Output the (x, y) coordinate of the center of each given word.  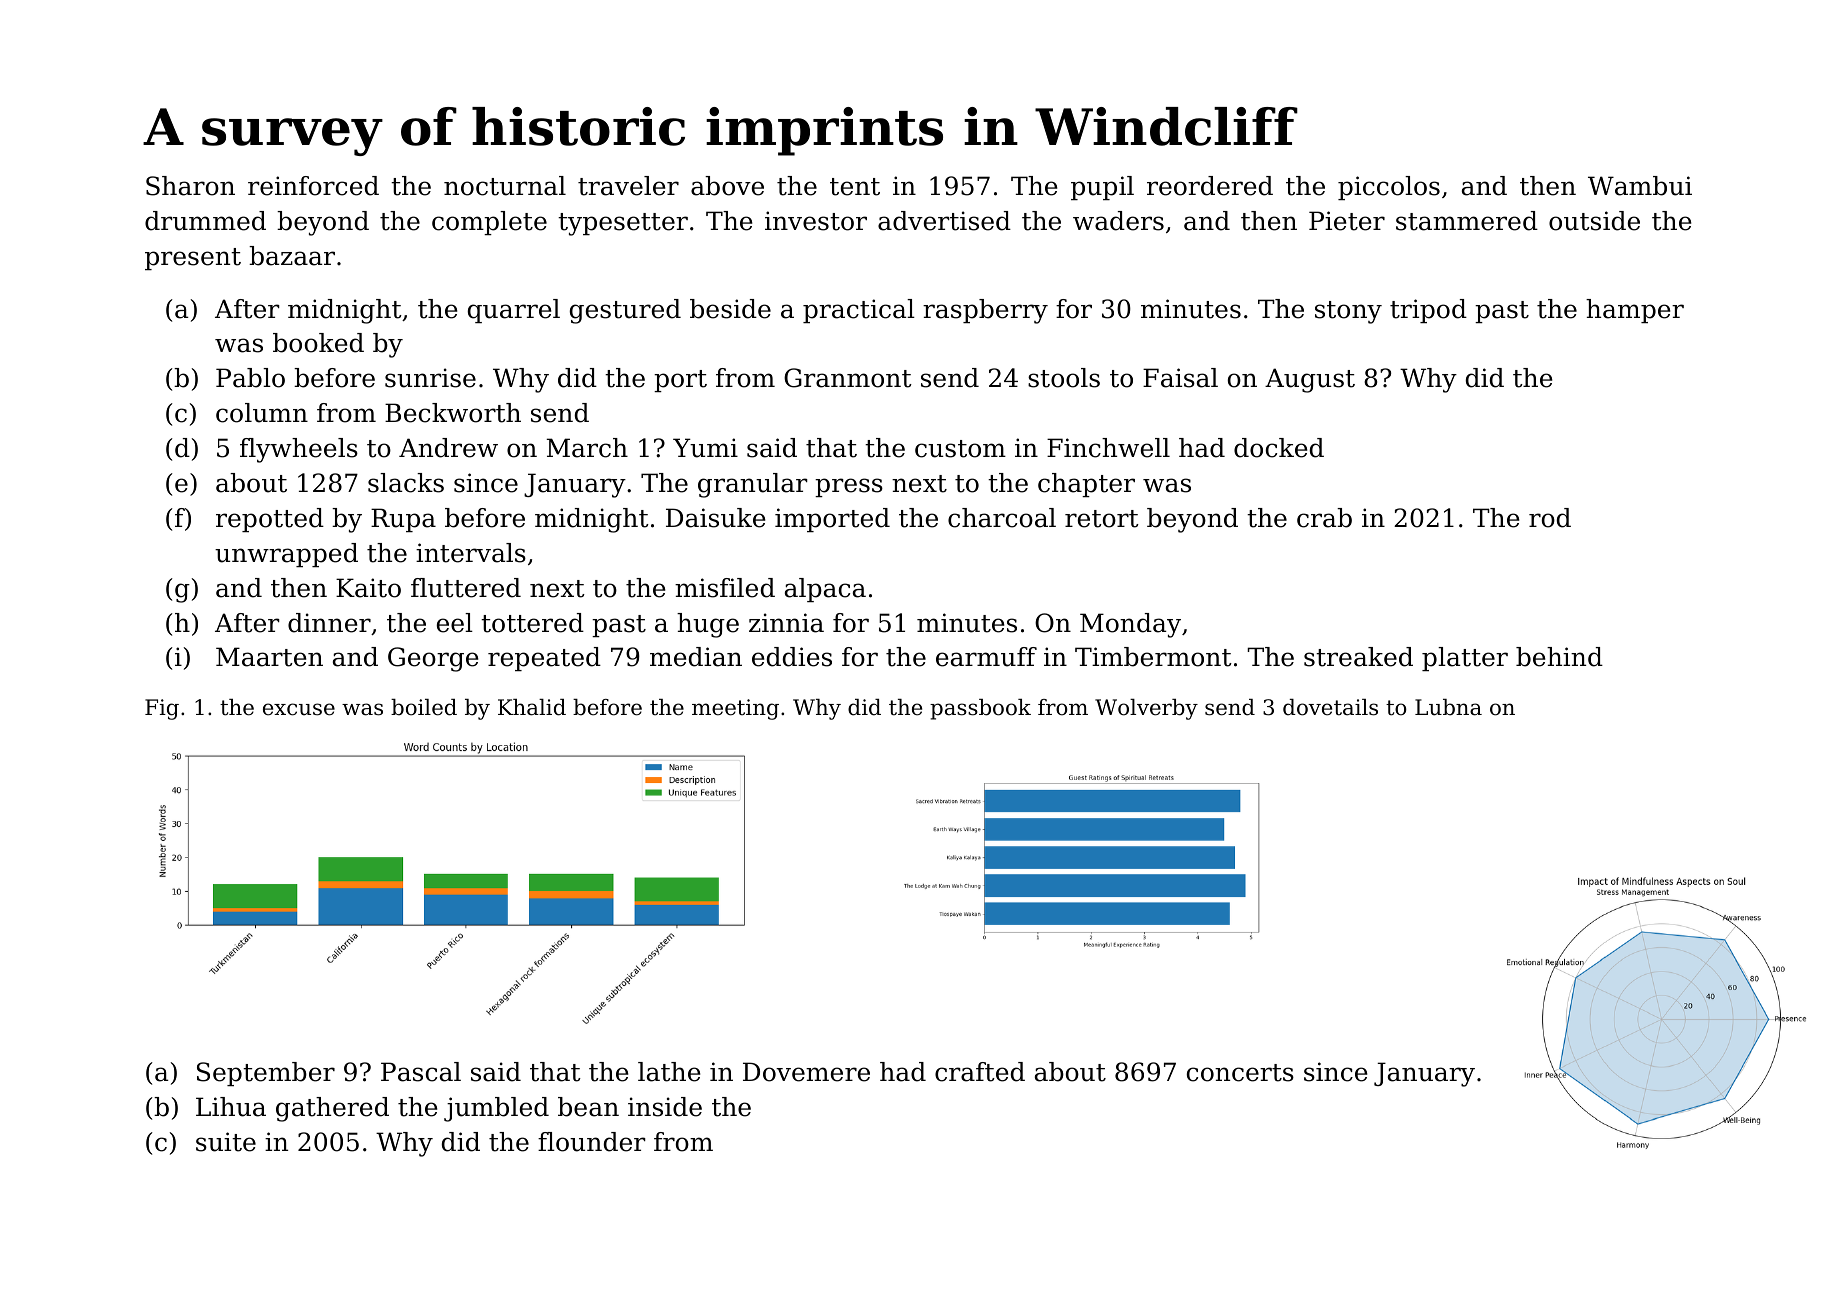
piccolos (1389, 188)
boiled (424, 707)
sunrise (430, 378)
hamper (1635, 311)
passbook (980, 709)
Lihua (231, 1107)
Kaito (368, 588)
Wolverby (1146, 709)
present (193, 259)
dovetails (1330, 707)
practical (859, 311)
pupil (1102, 188)
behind (1559, 657)
